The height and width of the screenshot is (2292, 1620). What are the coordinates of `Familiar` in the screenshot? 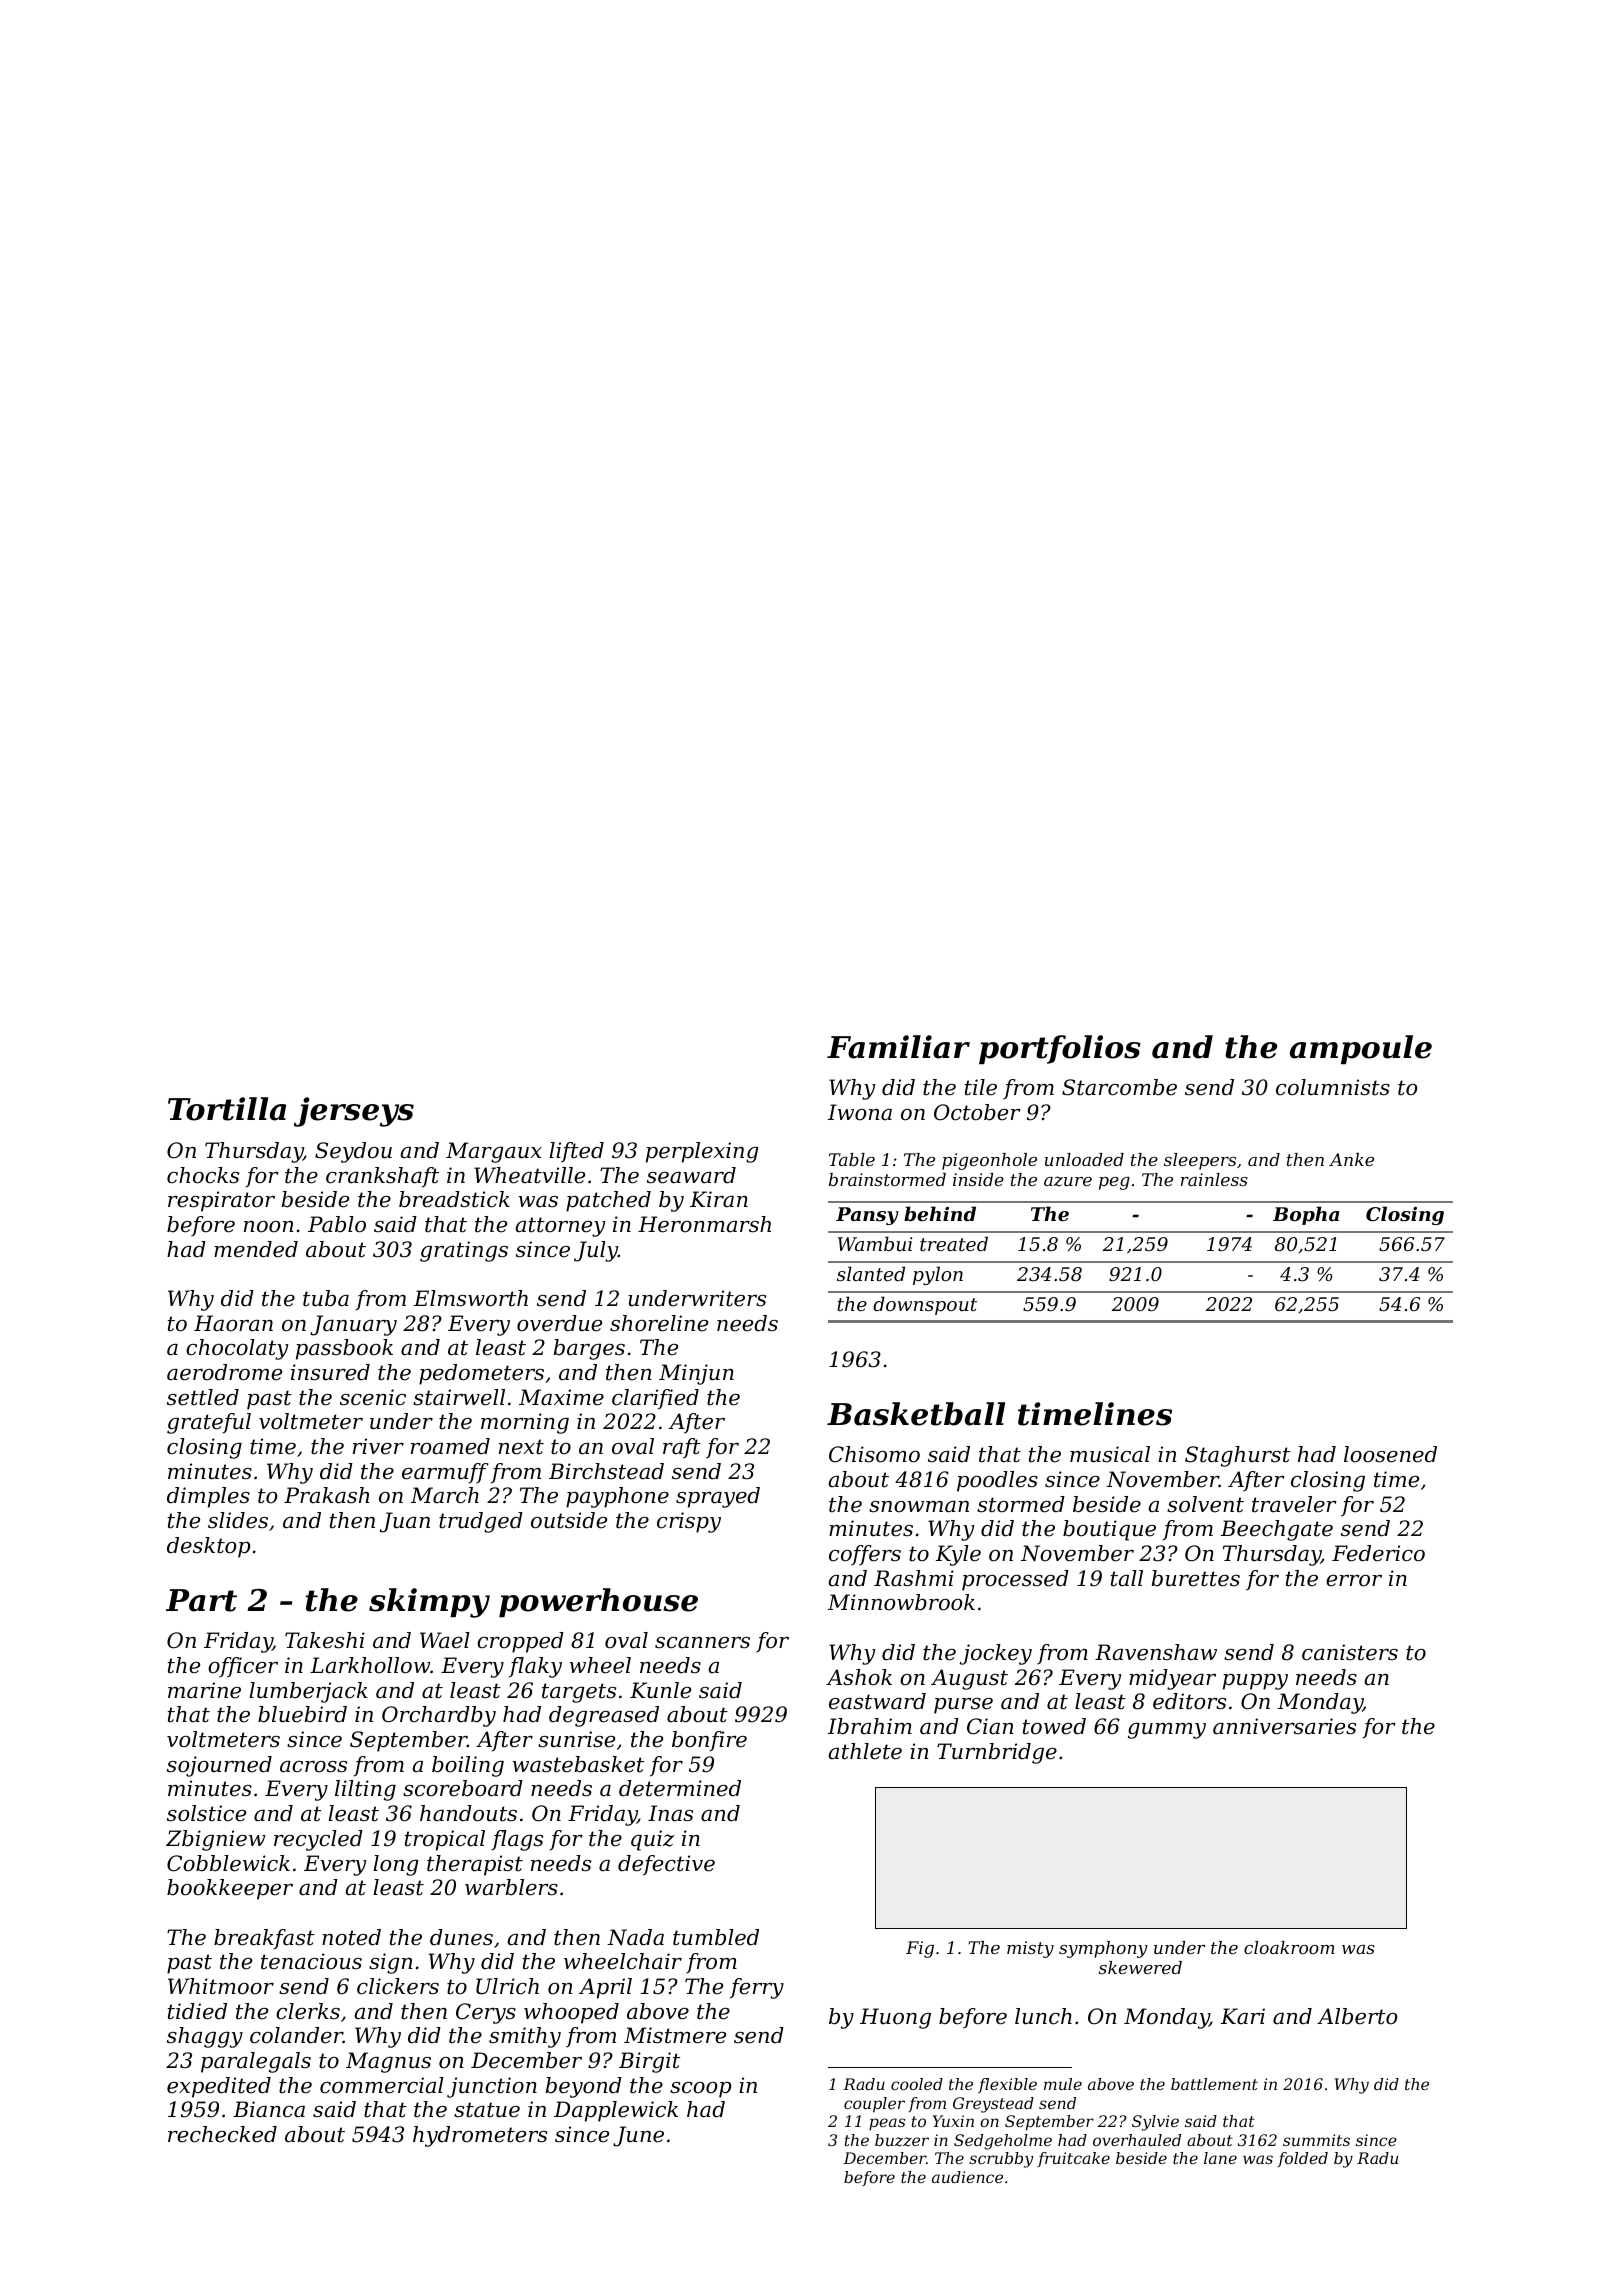 It's located at (898, 1047).
